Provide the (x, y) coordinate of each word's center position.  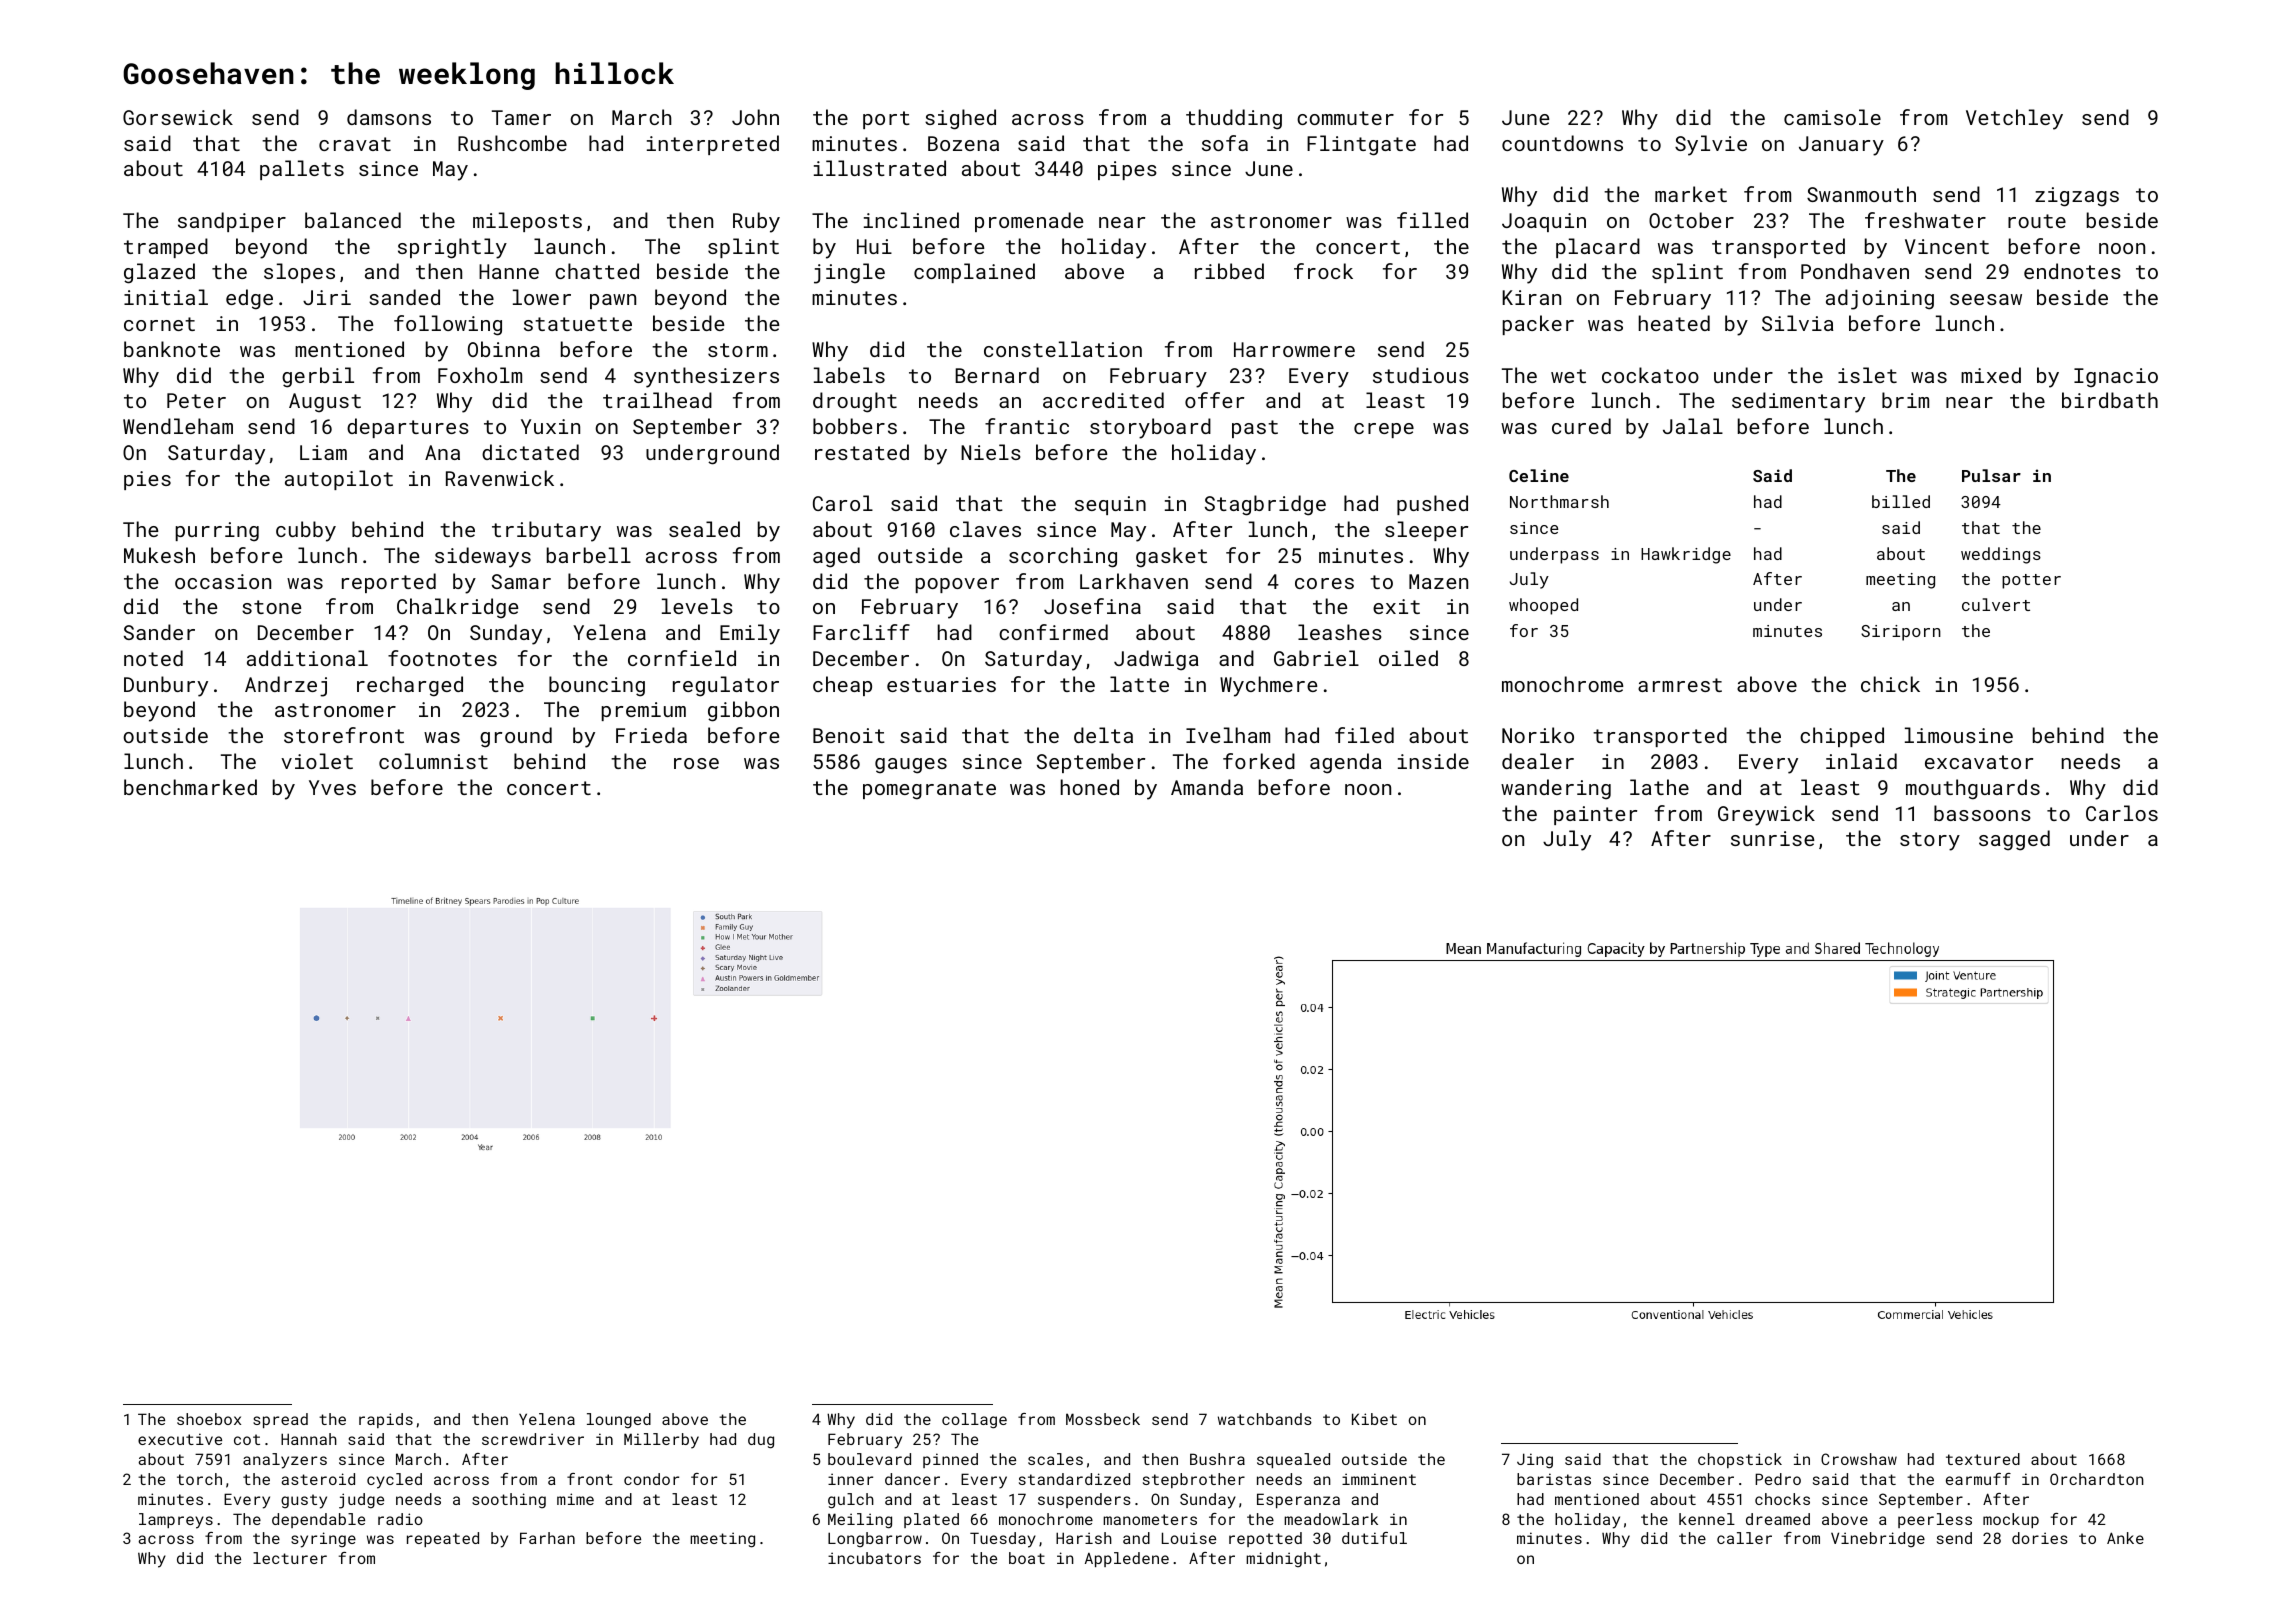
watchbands (1265, 1419)
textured (1983, 1459)
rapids (386, 1420)
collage (974, 1421)
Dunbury (166, 686)
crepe (1384, 430)
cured (1581, 426)
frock (1323, 271)
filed (1364, 735)
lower (542, 297)
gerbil (318, 377)
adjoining (1880, 299)
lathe (1659, 787)
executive (180, 1439)
